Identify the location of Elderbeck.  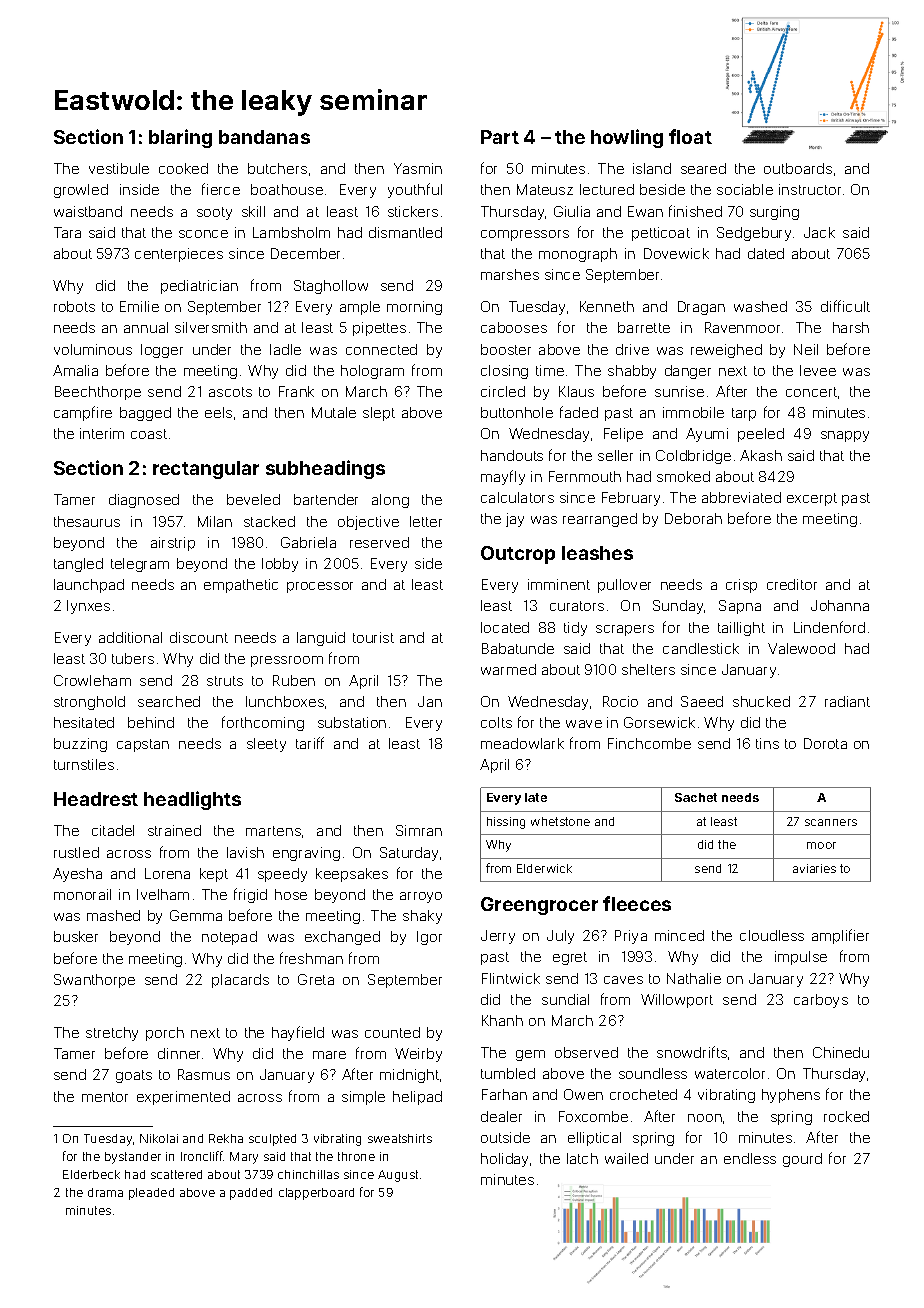
(91, 1174).
